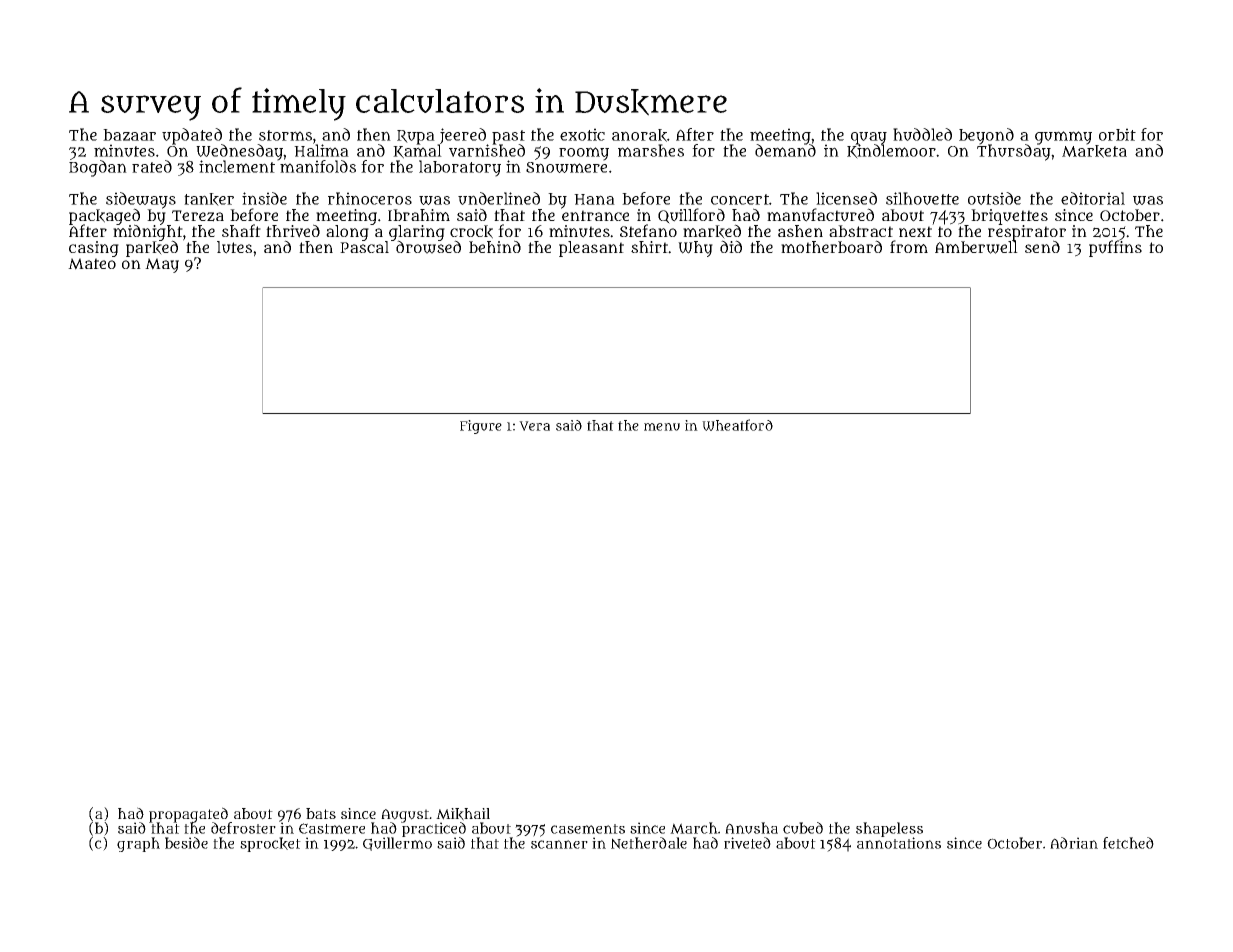 The width and height of the page is (1233, 952). I want to click on orbit, so click(1117, 134).
